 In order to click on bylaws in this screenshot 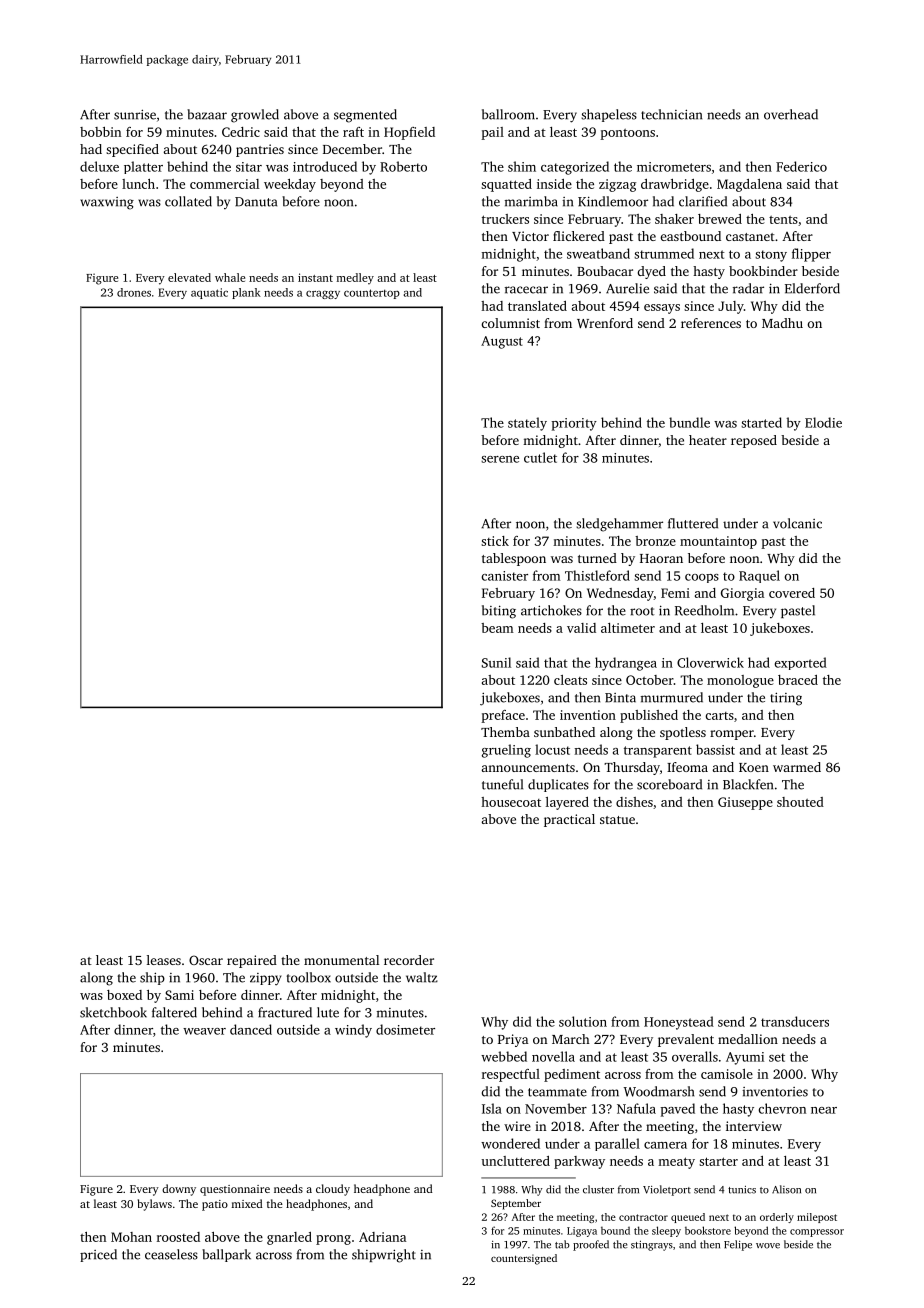, I will do `click(155, 1205)`.
